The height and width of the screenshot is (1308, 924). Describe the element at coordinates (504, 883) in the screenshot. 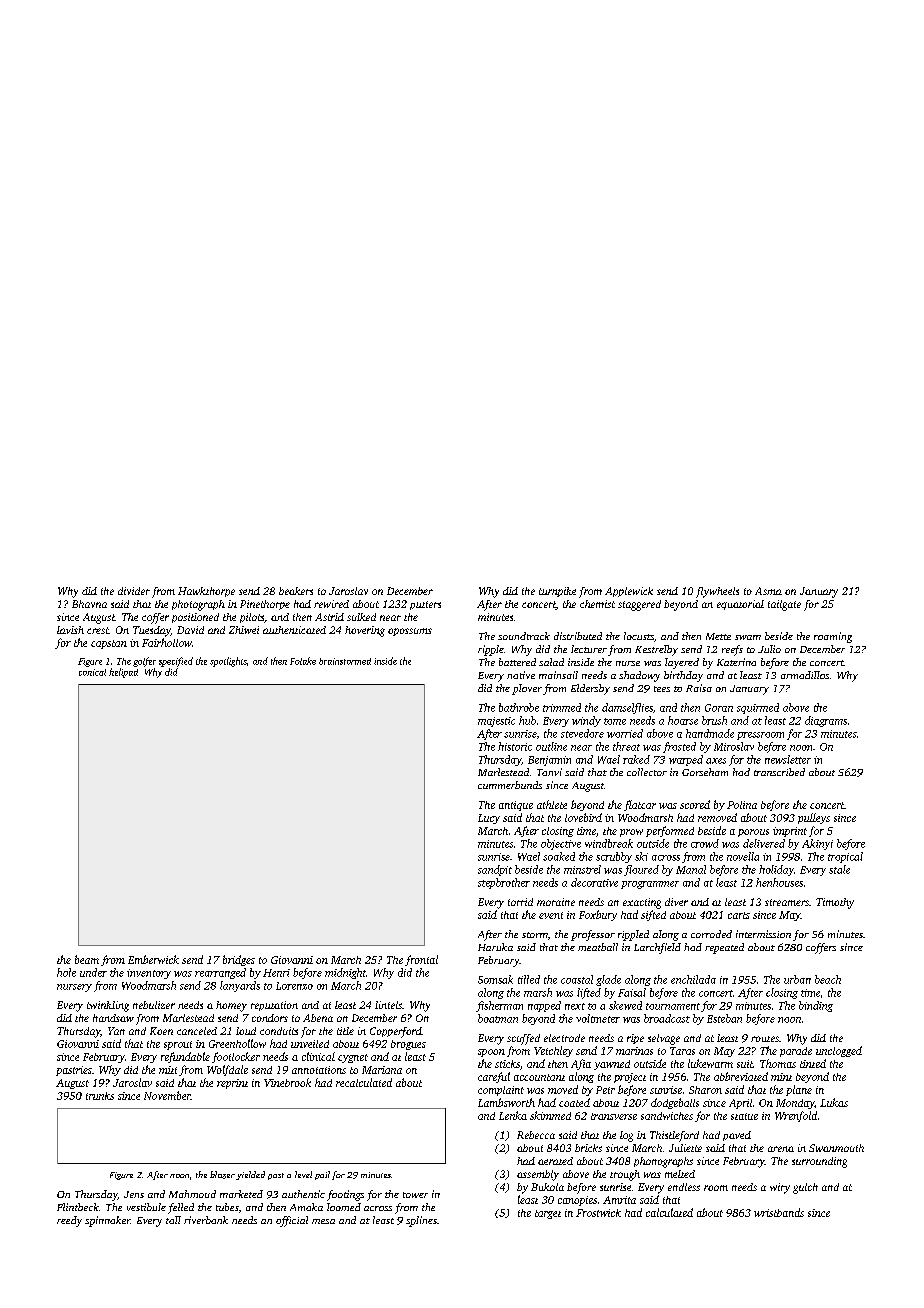

I see `stepbrother` at that location.
